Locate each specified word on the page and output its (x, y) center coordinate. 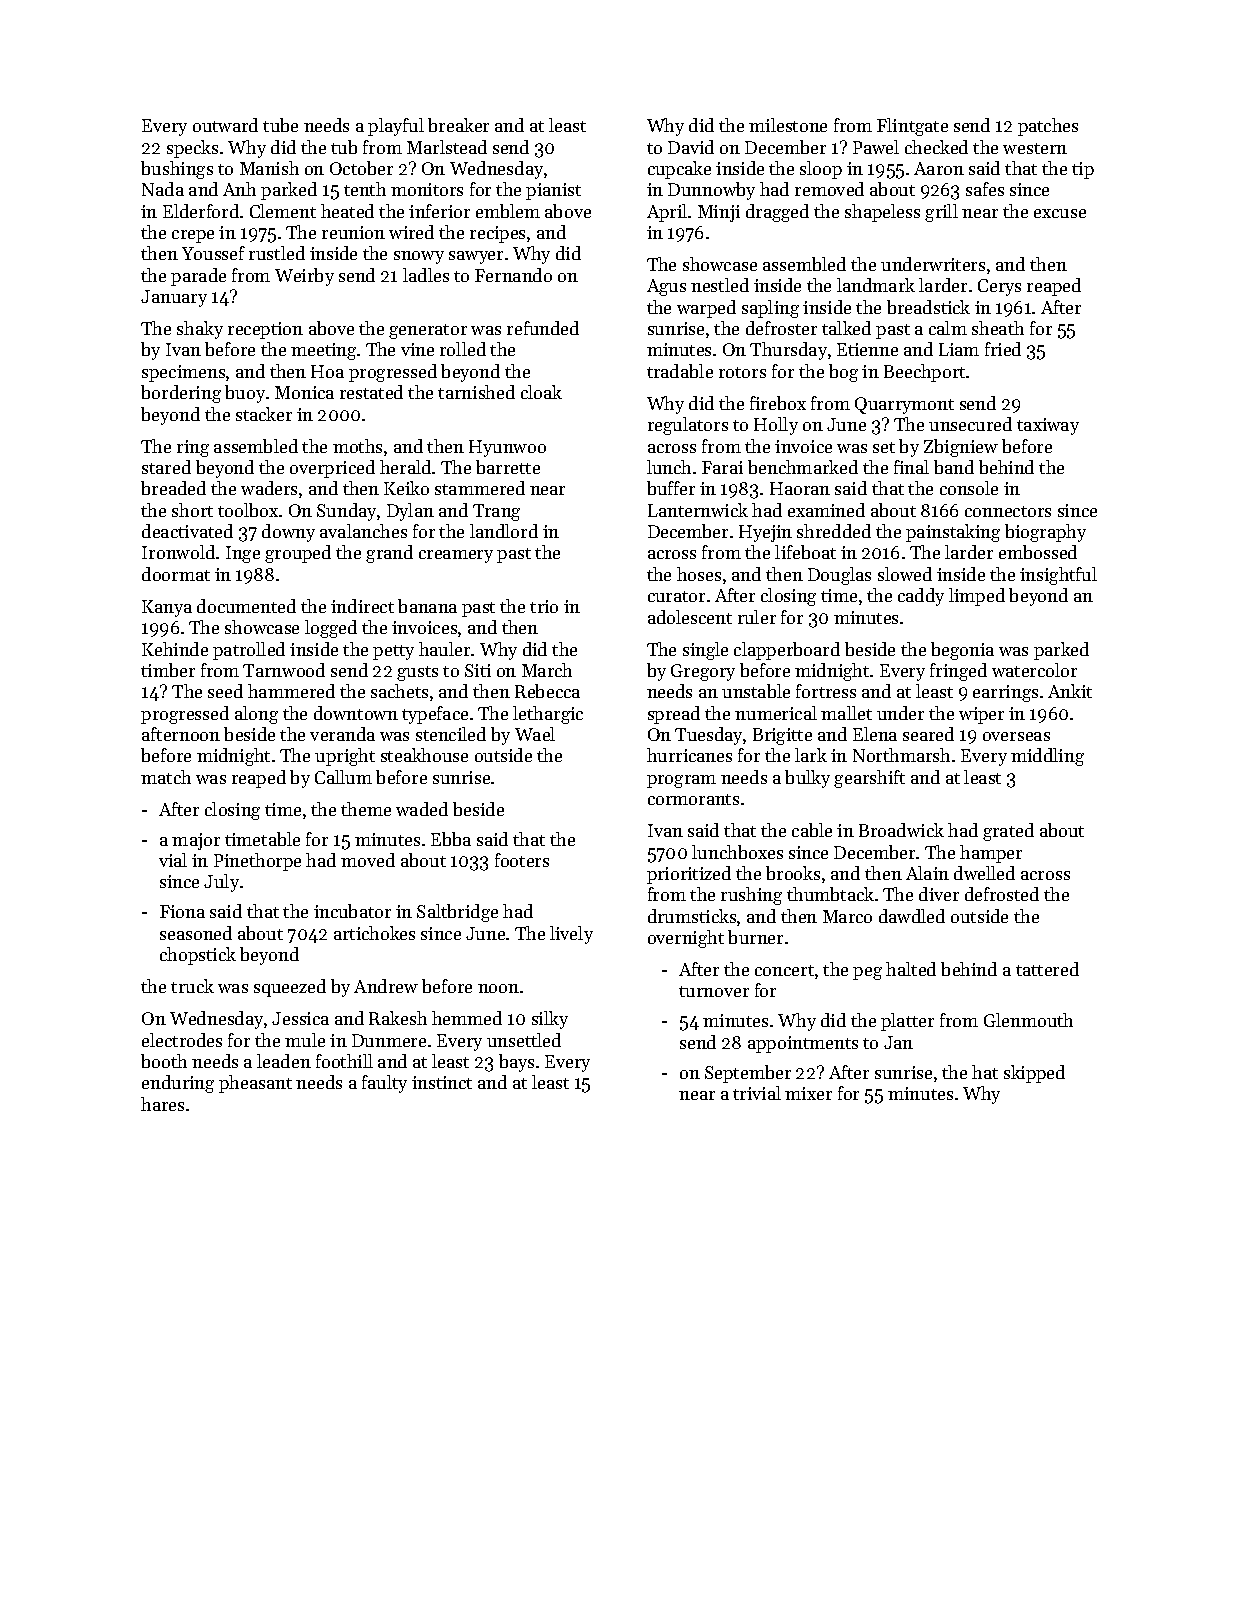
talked (846, 328)
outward (225, 125)
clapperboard (787, 651)
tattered (1047, 969)
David (691, 147)
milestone (788, 125)
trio (544, 606)
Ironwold (178, 552)
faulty (384, 1084)
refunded (543, 328)
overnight (686, 939)
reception (265, 330)
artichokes (374, 933)
